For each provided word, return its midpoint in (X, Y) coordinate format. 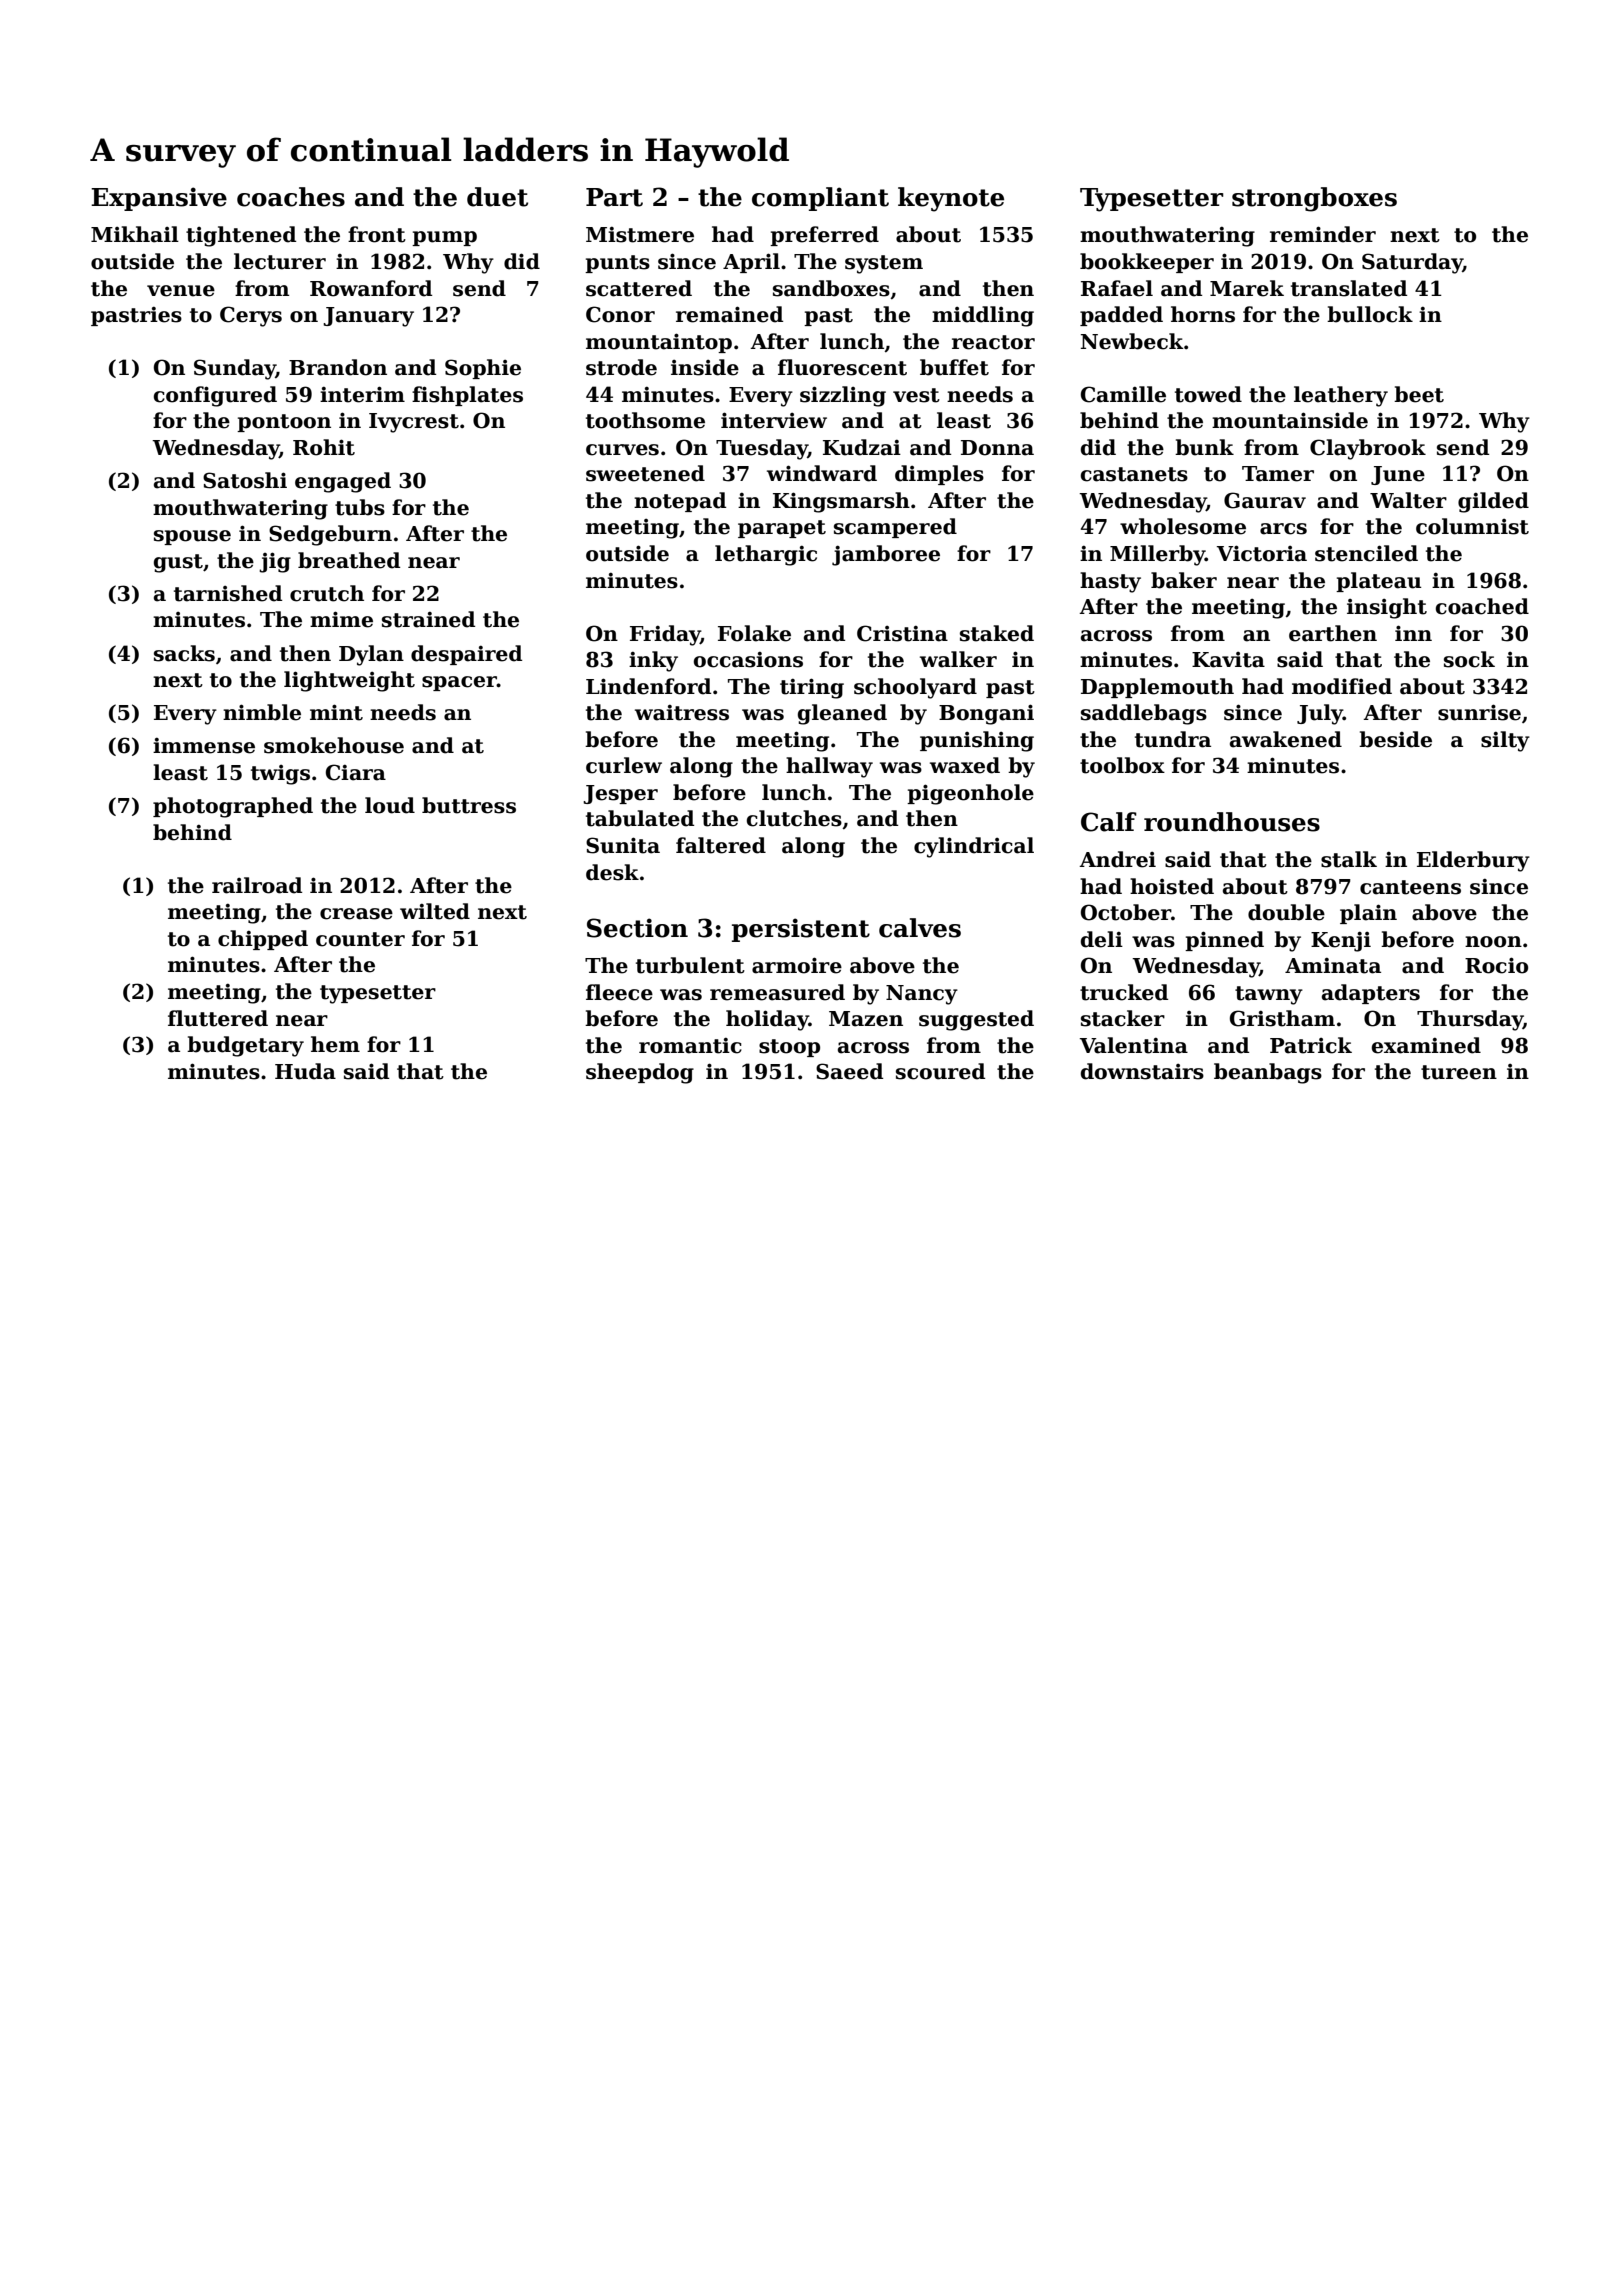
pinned (1224, 941)
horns (1203, 314)
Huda (305, 1071)
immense (204, 746)
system (884, 264)
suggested (976, 1020)
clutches (794, 818)
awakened (1286, 739)
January (368, 317)
